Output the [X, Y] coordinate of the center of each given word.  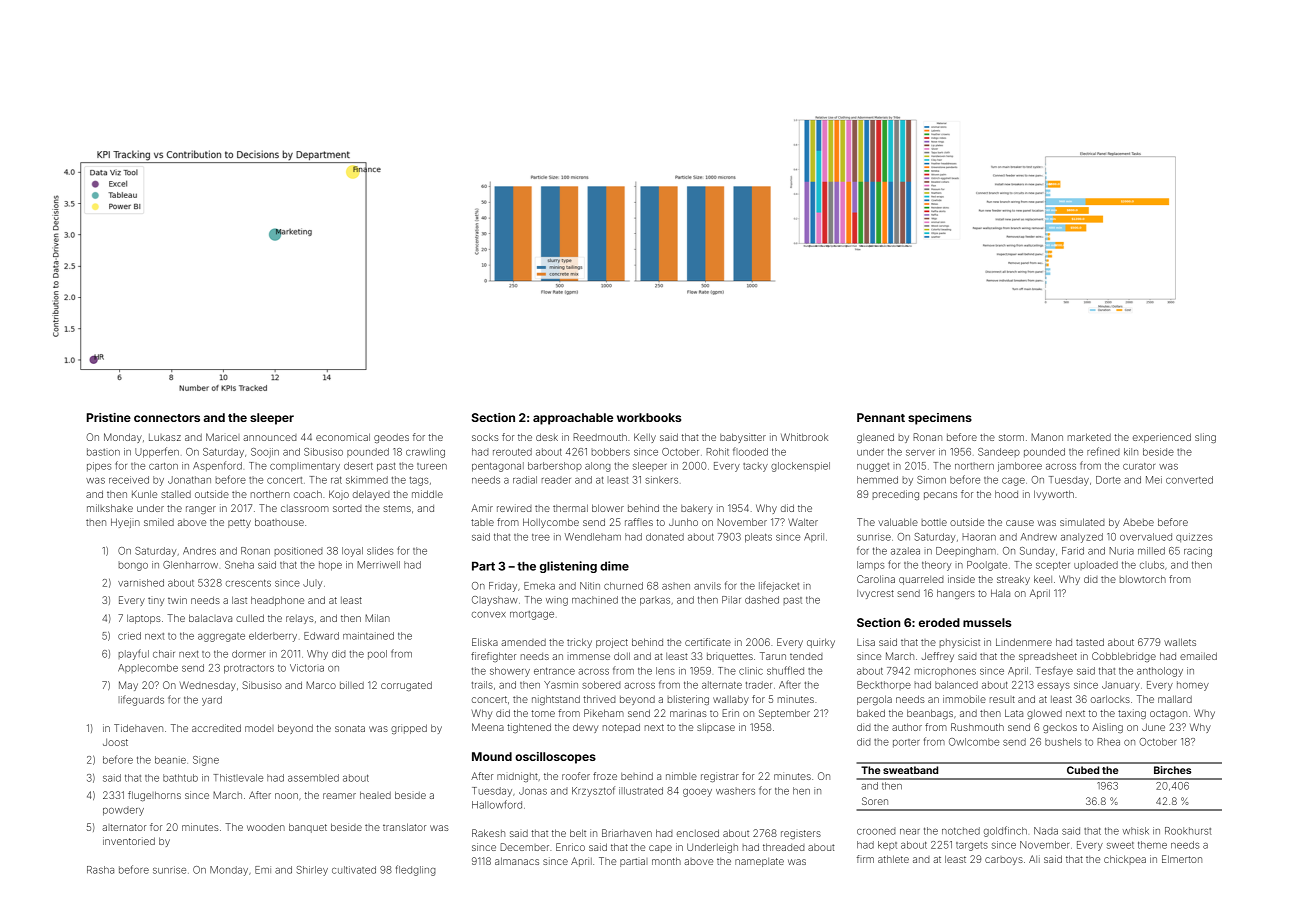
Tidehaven [138, 728]
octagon [1168, 714]
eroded [939, 622]
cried [129, 636]
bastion [103, 452]
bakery [697, 509]
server [920, 453]
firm [865, 859]
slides [380, 551]
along [598, 467]
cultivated [354, 870]
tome [543, 713]
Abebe [1138, 522]
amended [523, 642]
